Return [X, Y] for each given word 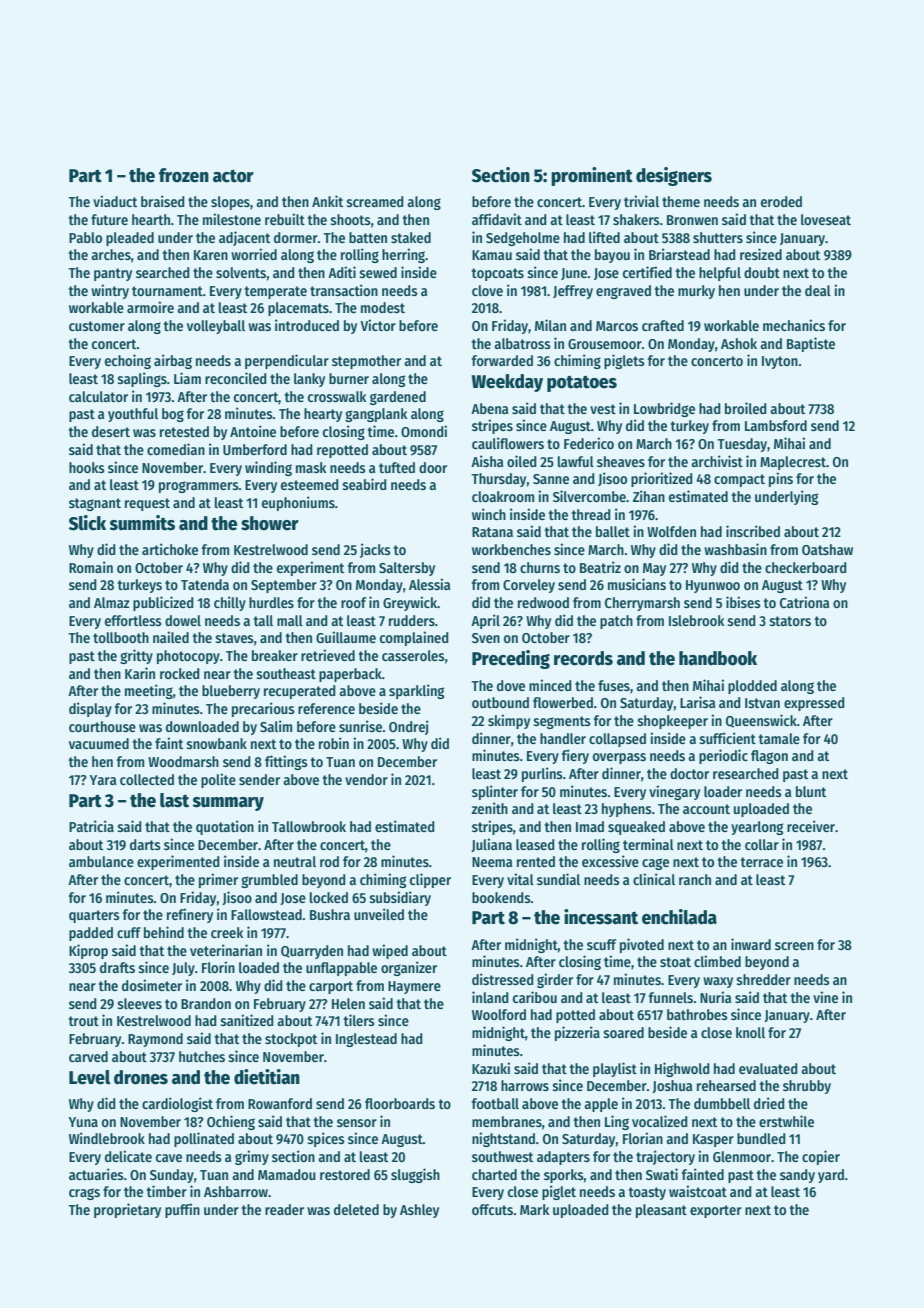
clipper [430, 880]
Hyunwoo [713, 586]
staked [411, 237]
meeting [149, 691]
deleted [356, 1209]
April [485, 621]
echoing [128, 361]
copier [821, 1157]
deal [818, 290]
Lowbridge [664, 409]
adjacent [244, 238]
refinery [190, 915]
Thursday [498, 480]
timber [166, 1191]
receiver [811, 826]
